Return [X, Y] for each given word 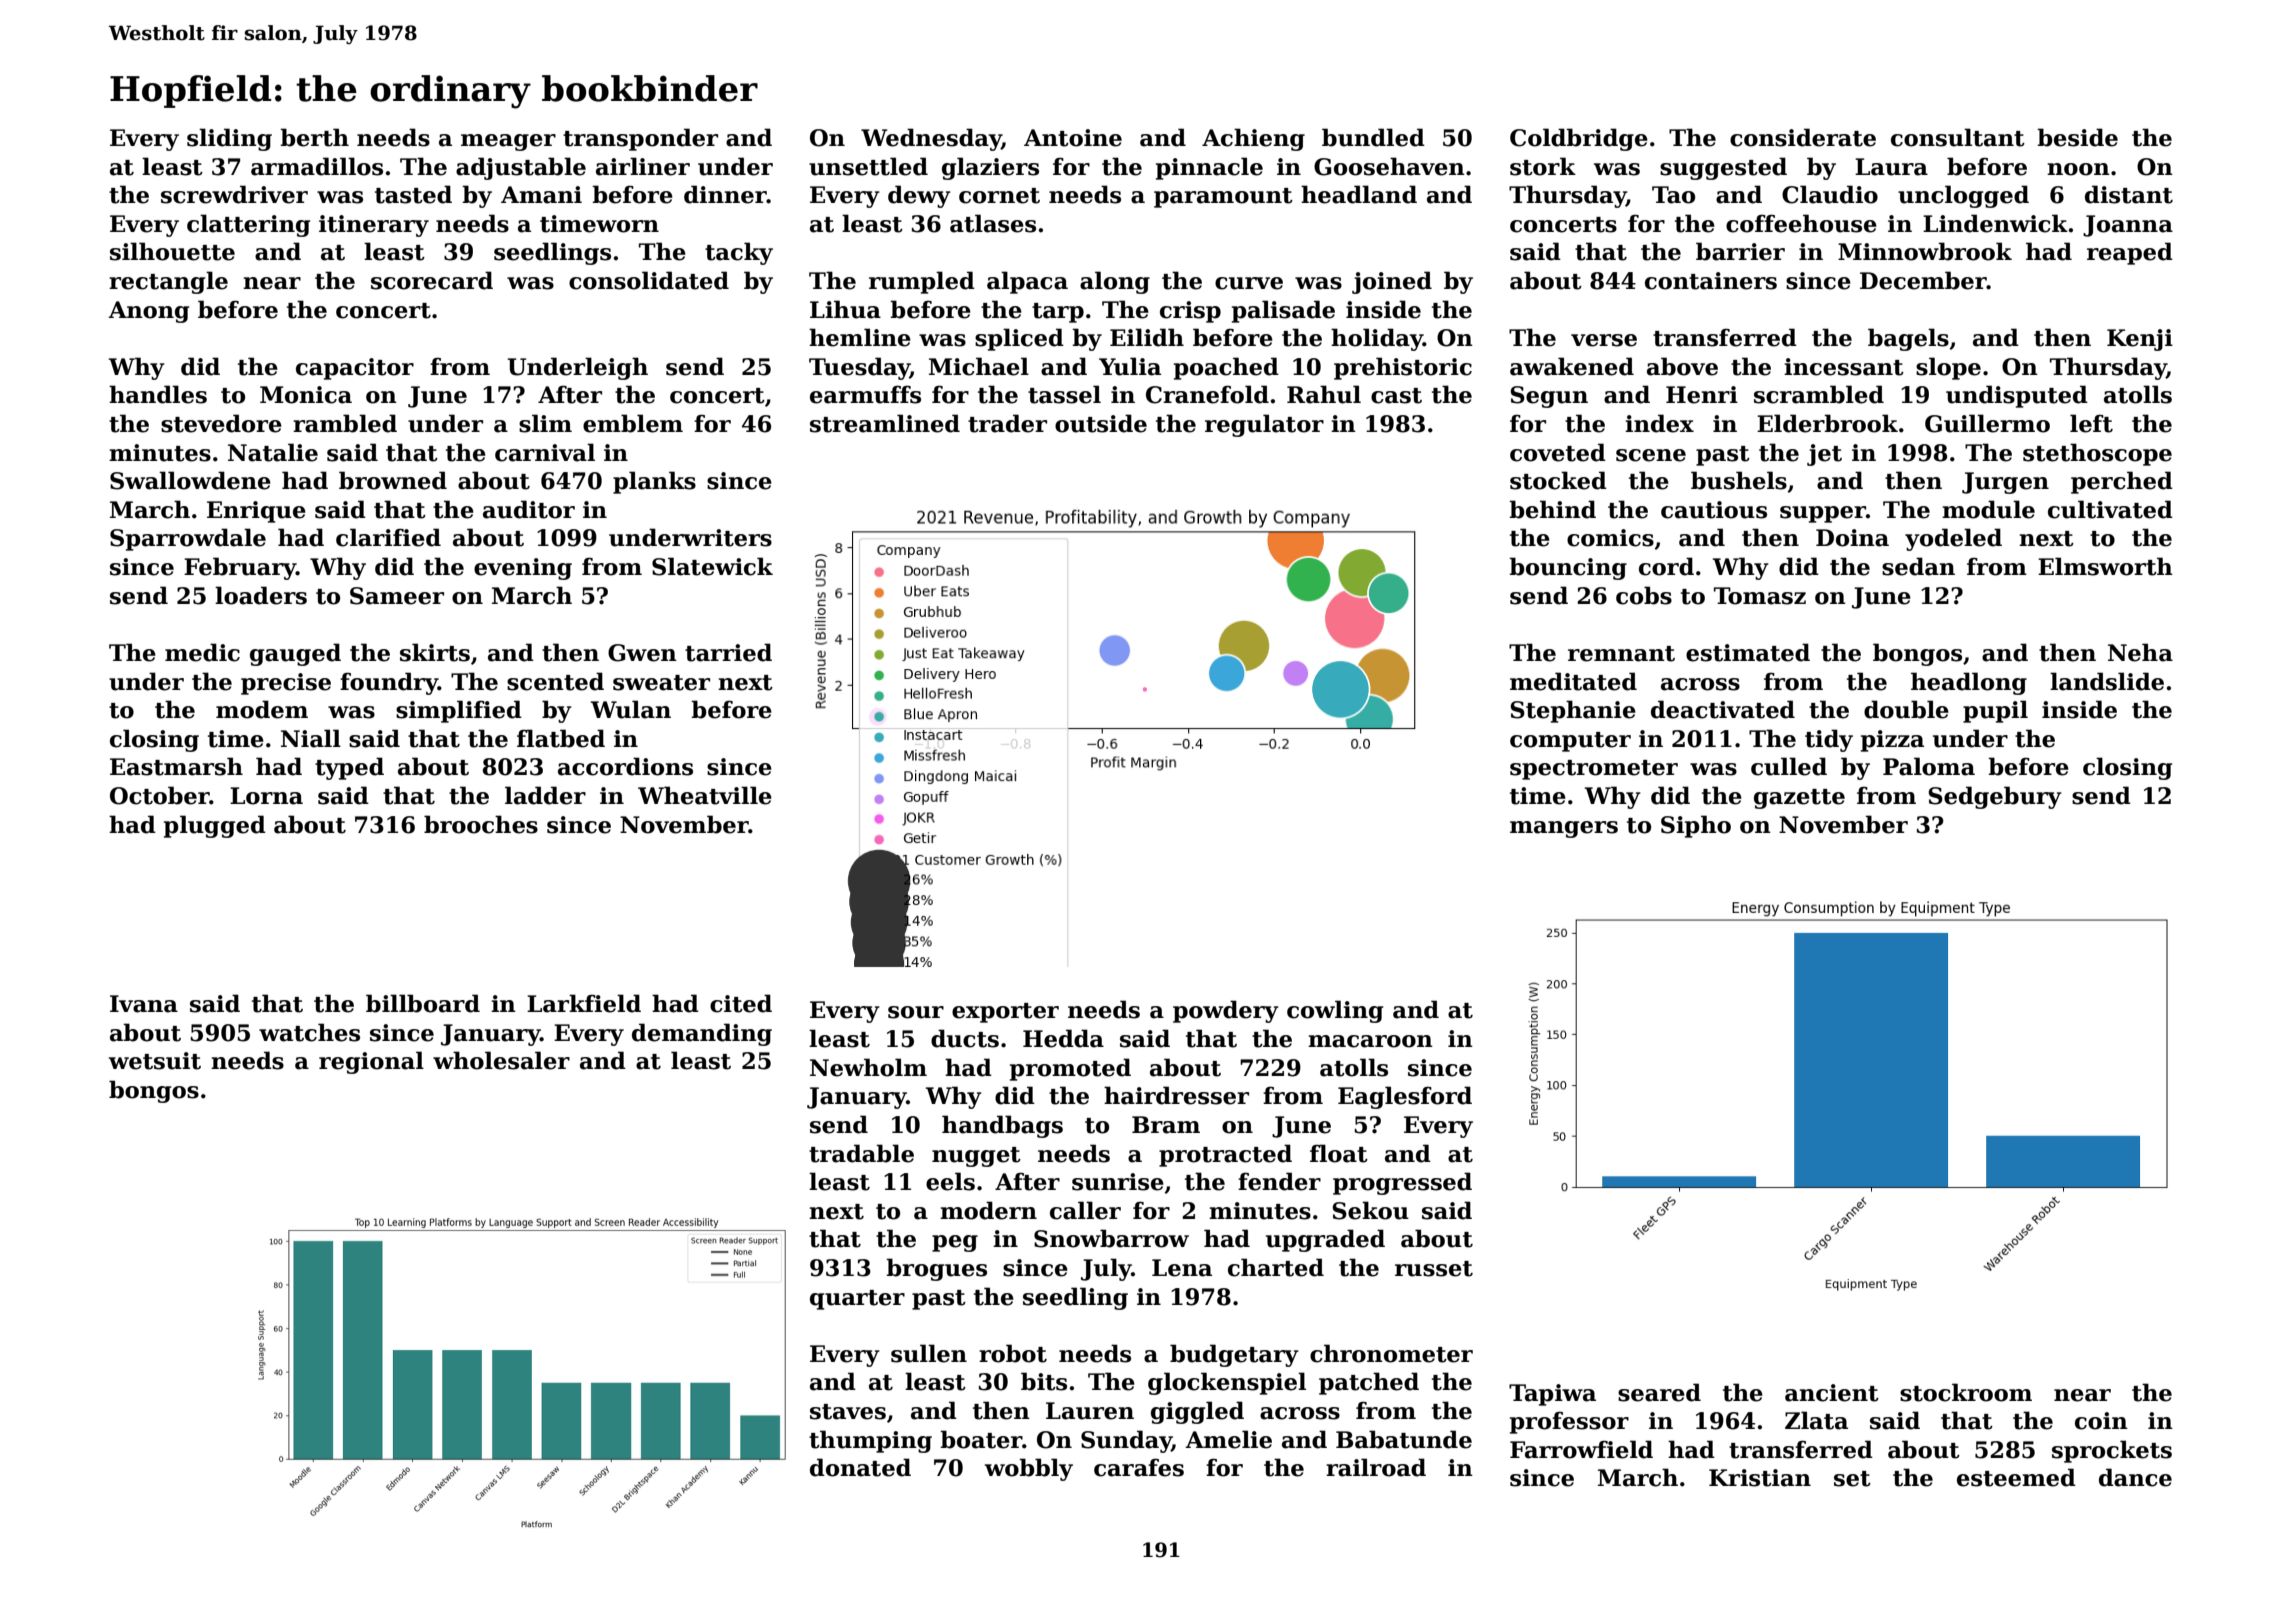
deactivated [1723, 709]
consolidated [649, 280]
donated [860, 1467]
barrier [1740, 251]
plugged [215, 826]
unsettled [868, 166]
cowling [1335, 1011]
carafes [1139, 1467]
